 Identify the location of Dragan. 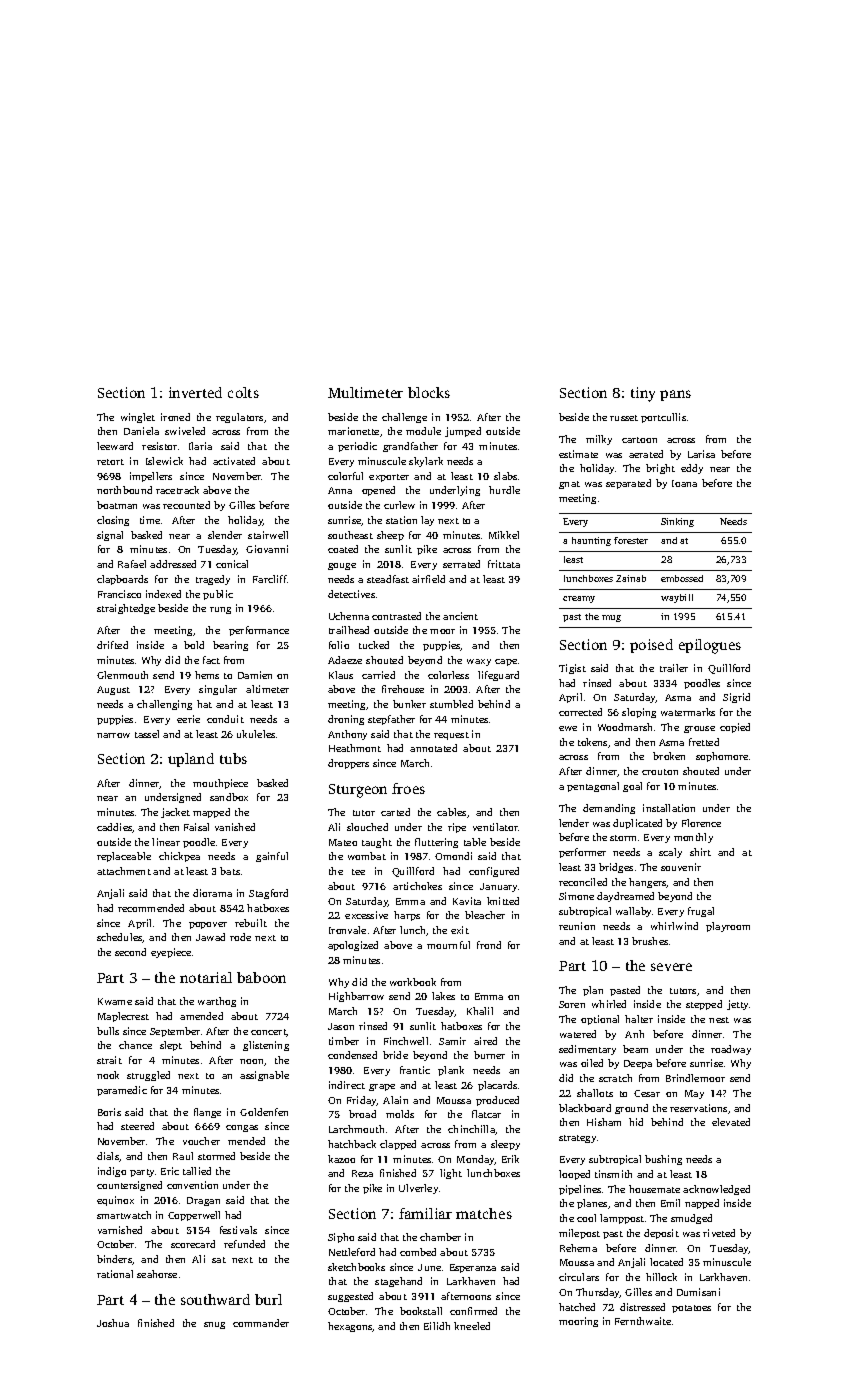
(203, 1201).
